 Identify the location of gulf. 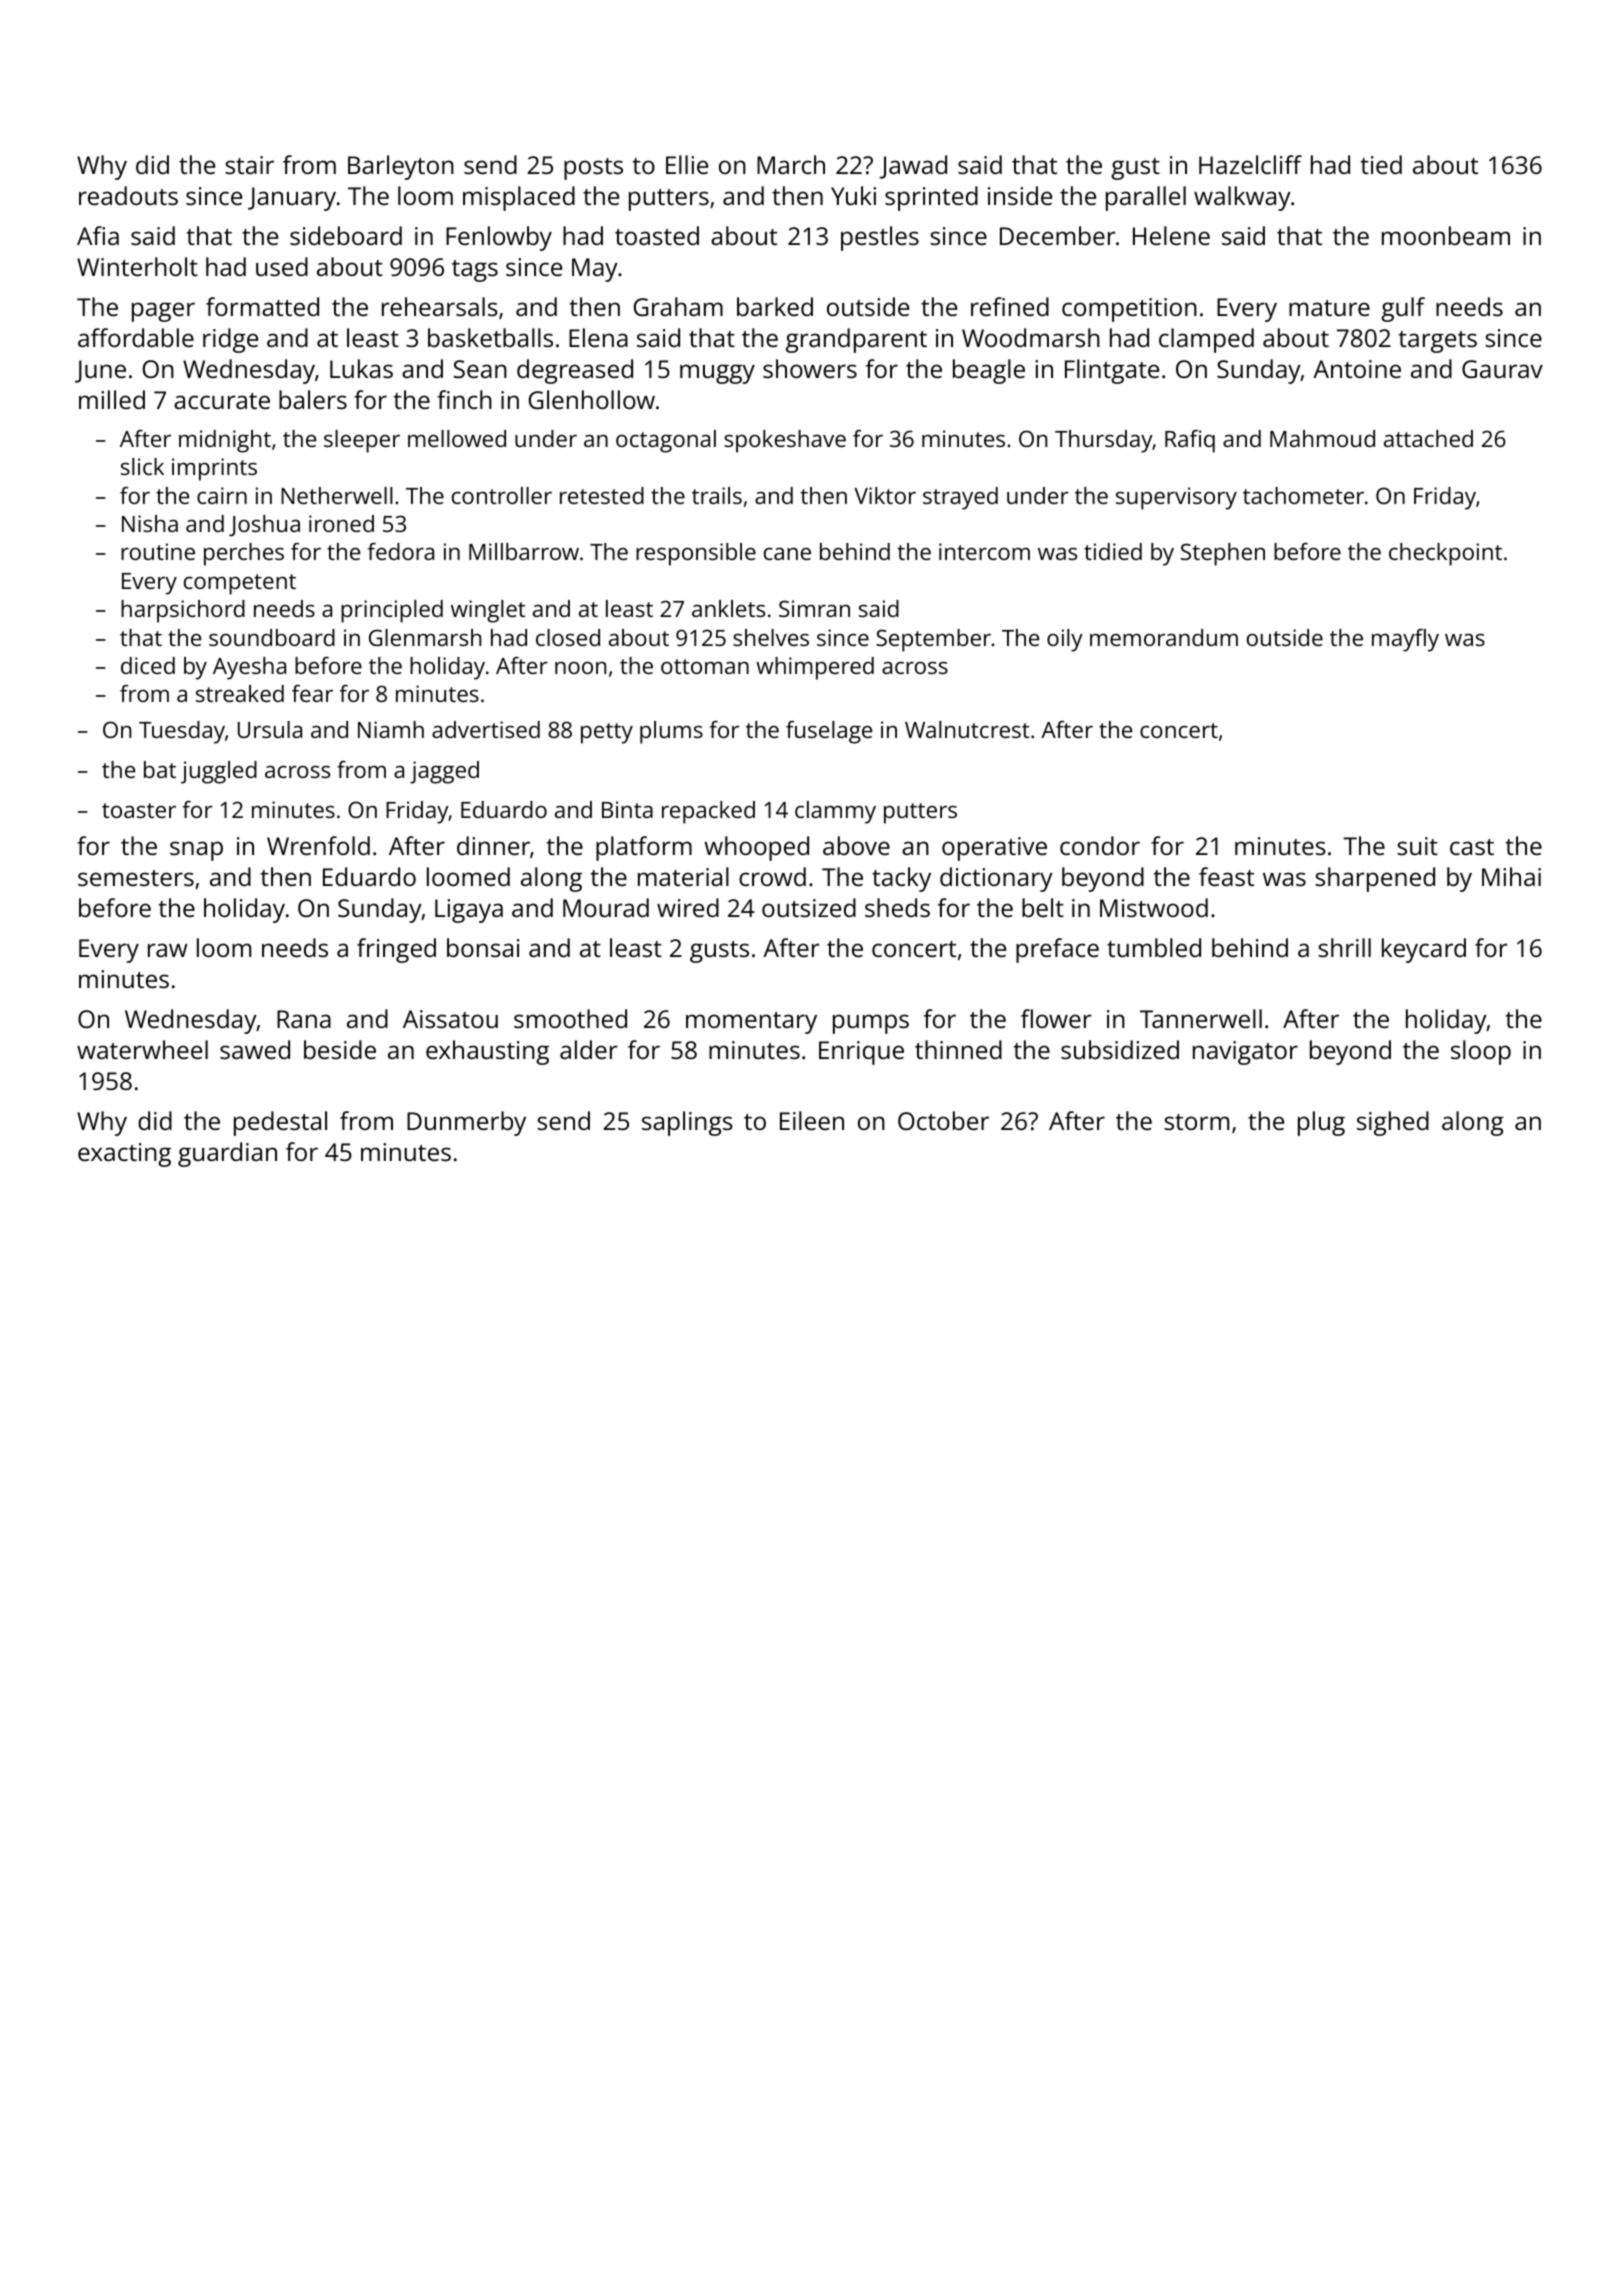
(1403, 309).
